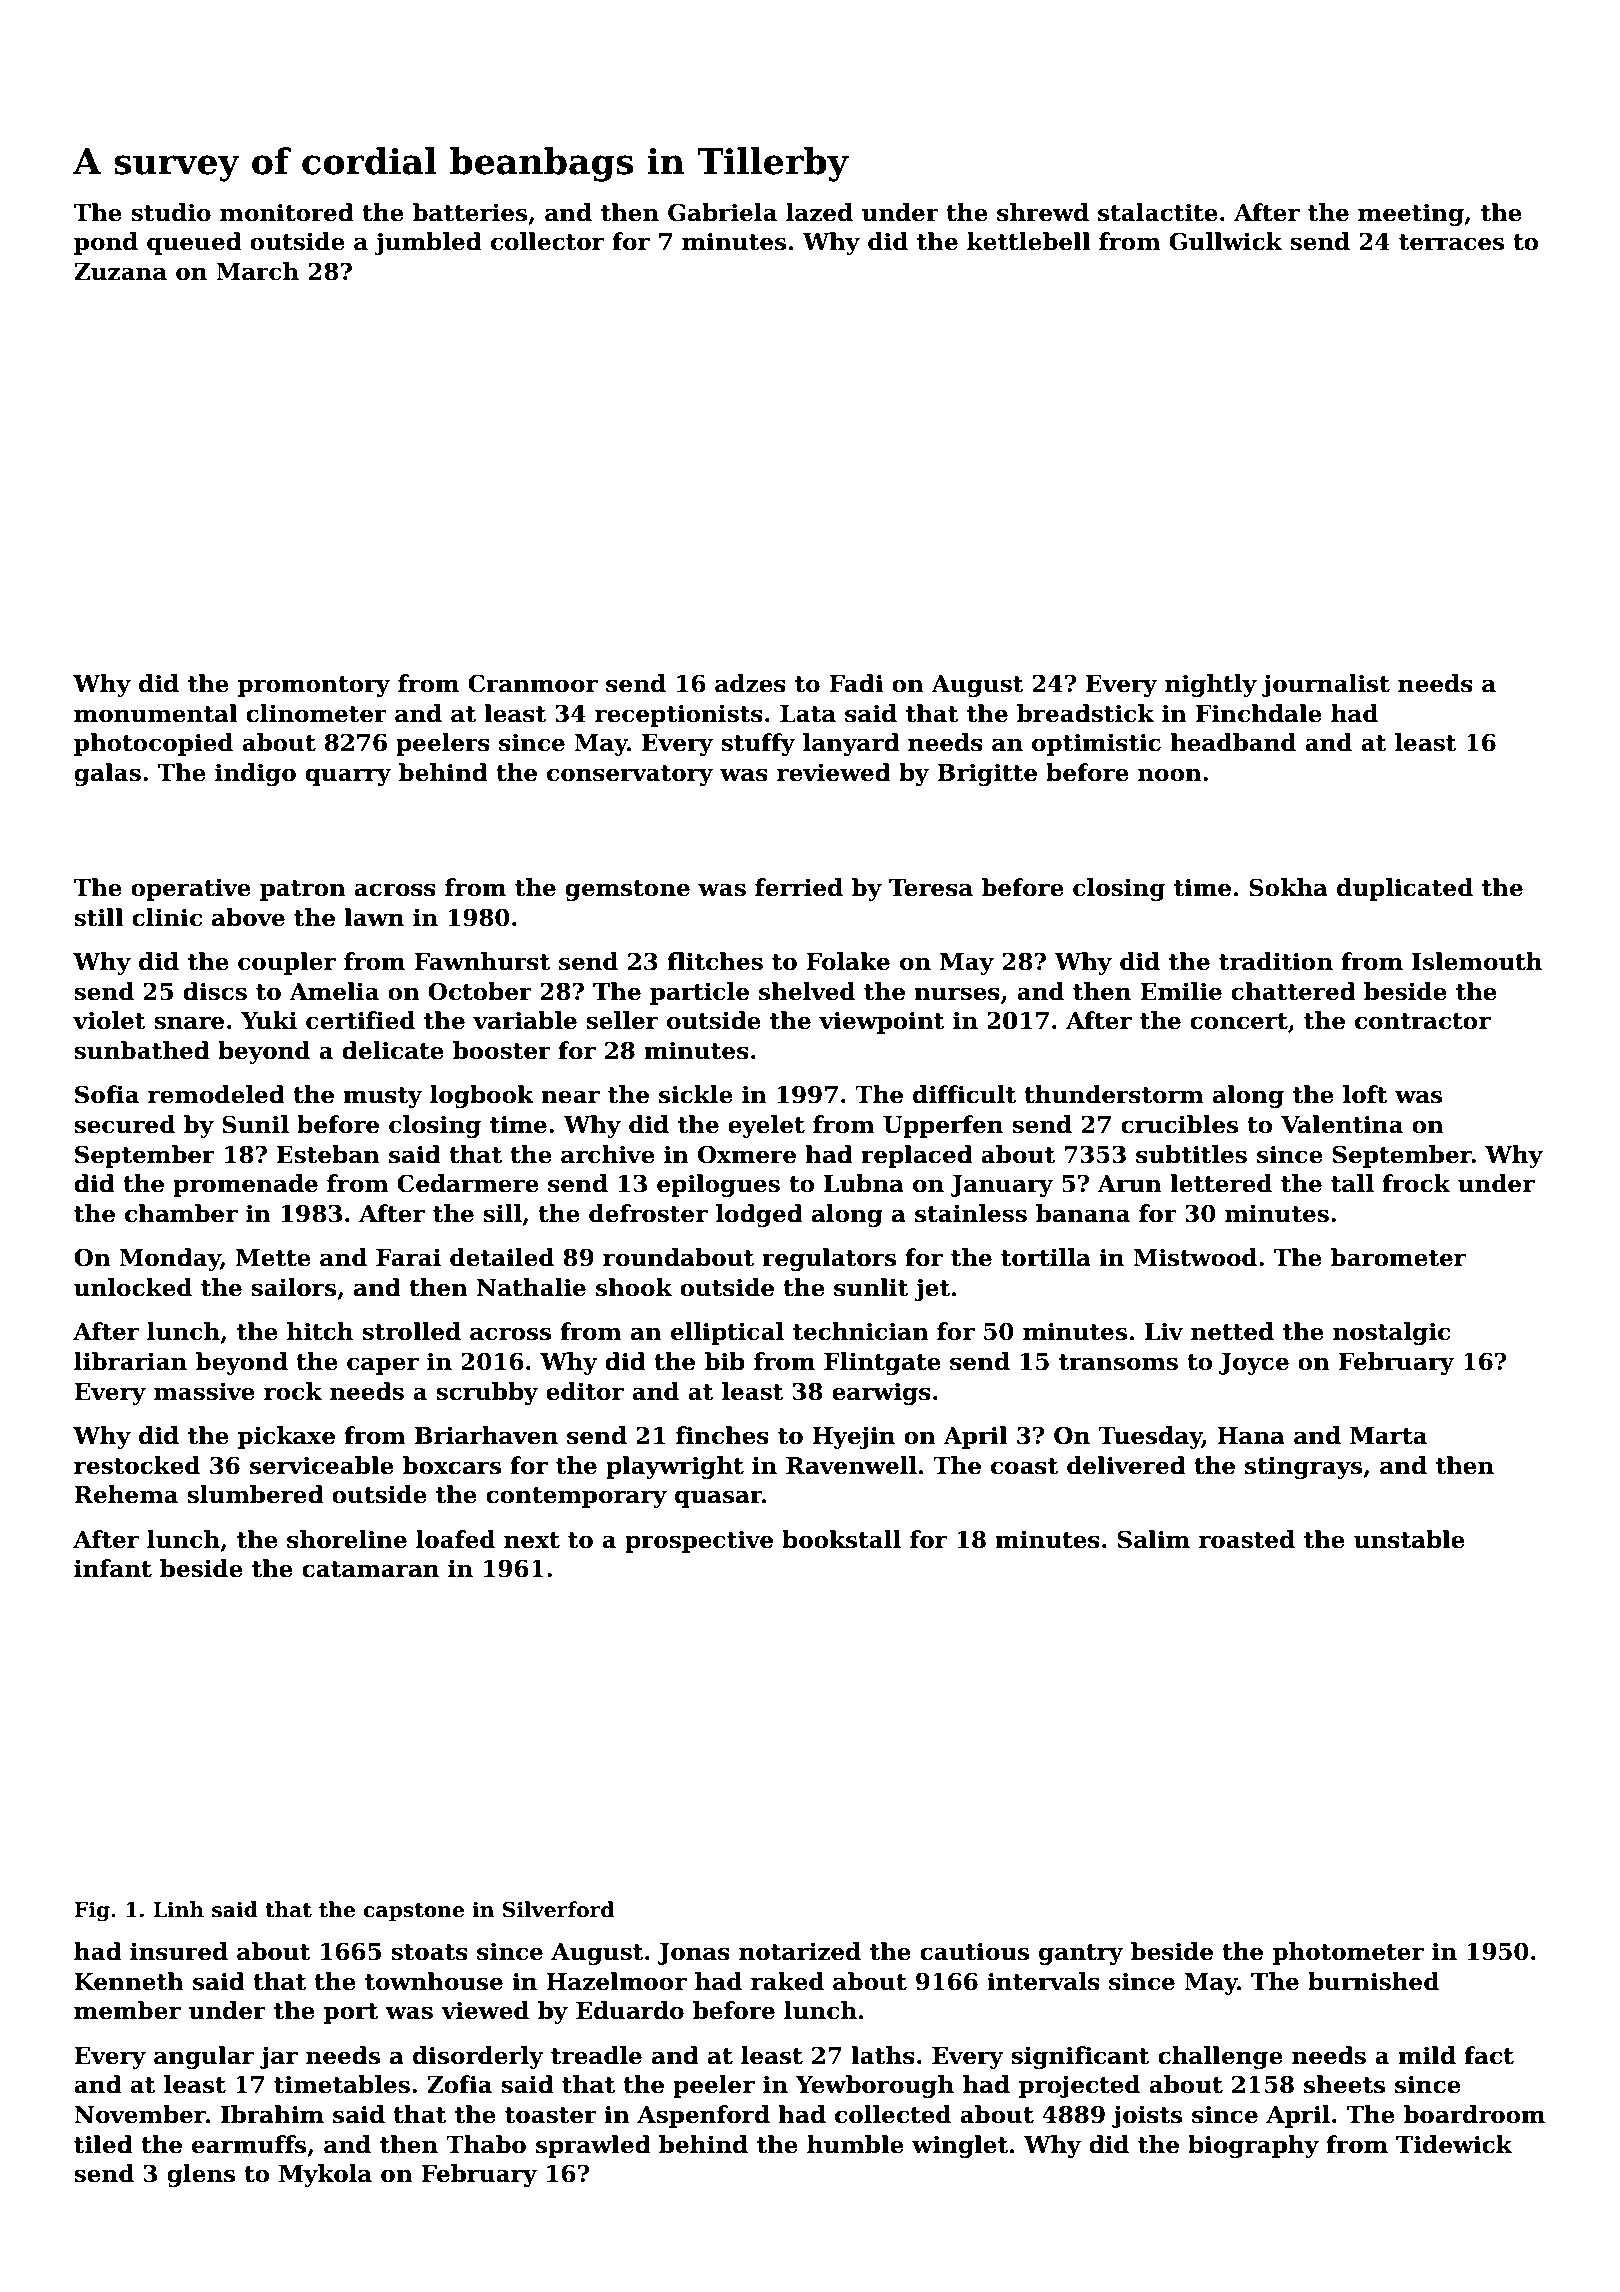 The image size is (1620, 2292). What do you see at coordinates (314, 686) in the document?
I see `promontory` at bounding box center [314, 686].
